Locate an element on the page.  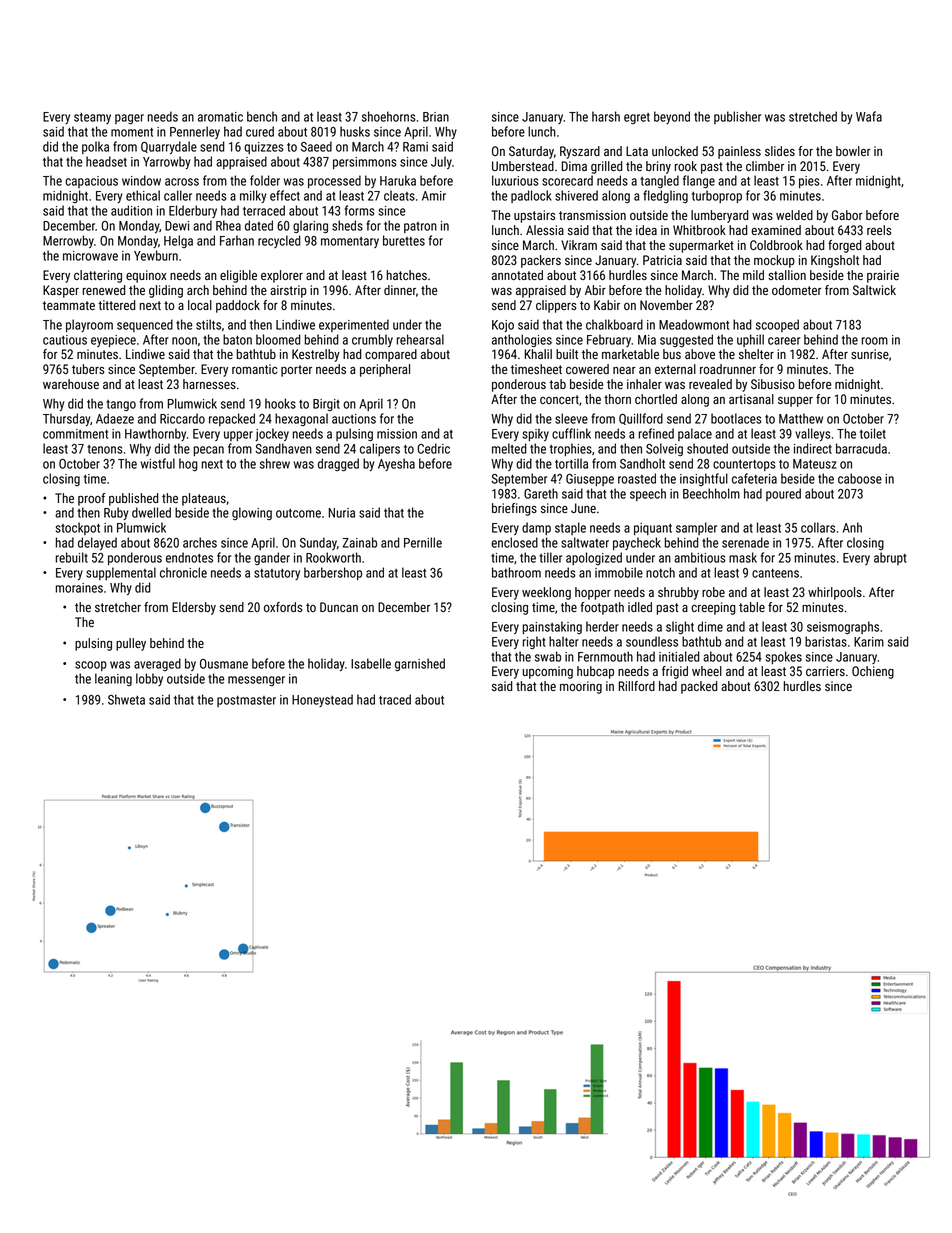
stretched is located at coordinates (813, 116).
